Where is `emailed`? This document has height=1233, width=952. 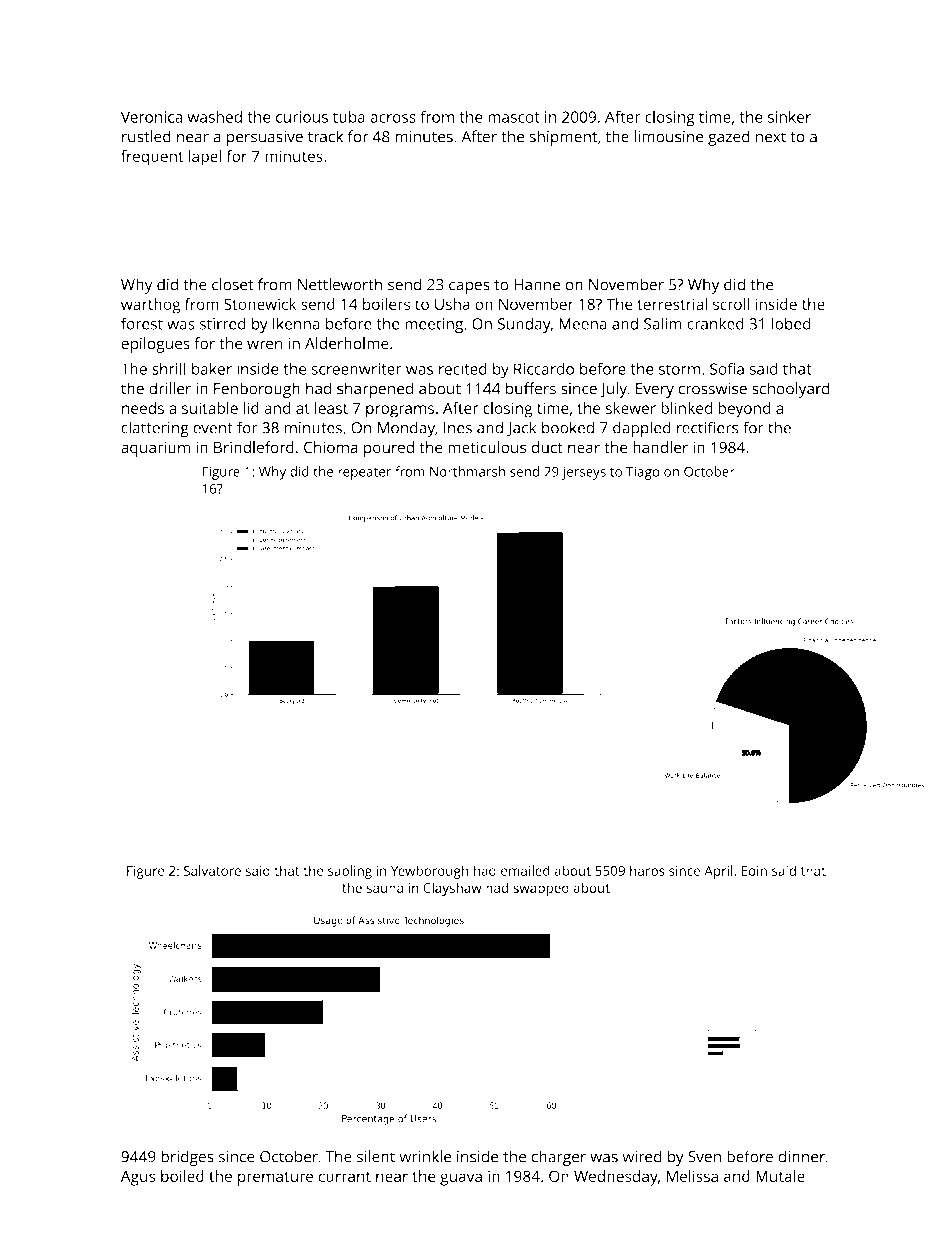 emailed is located at coordinates (525, 870).
